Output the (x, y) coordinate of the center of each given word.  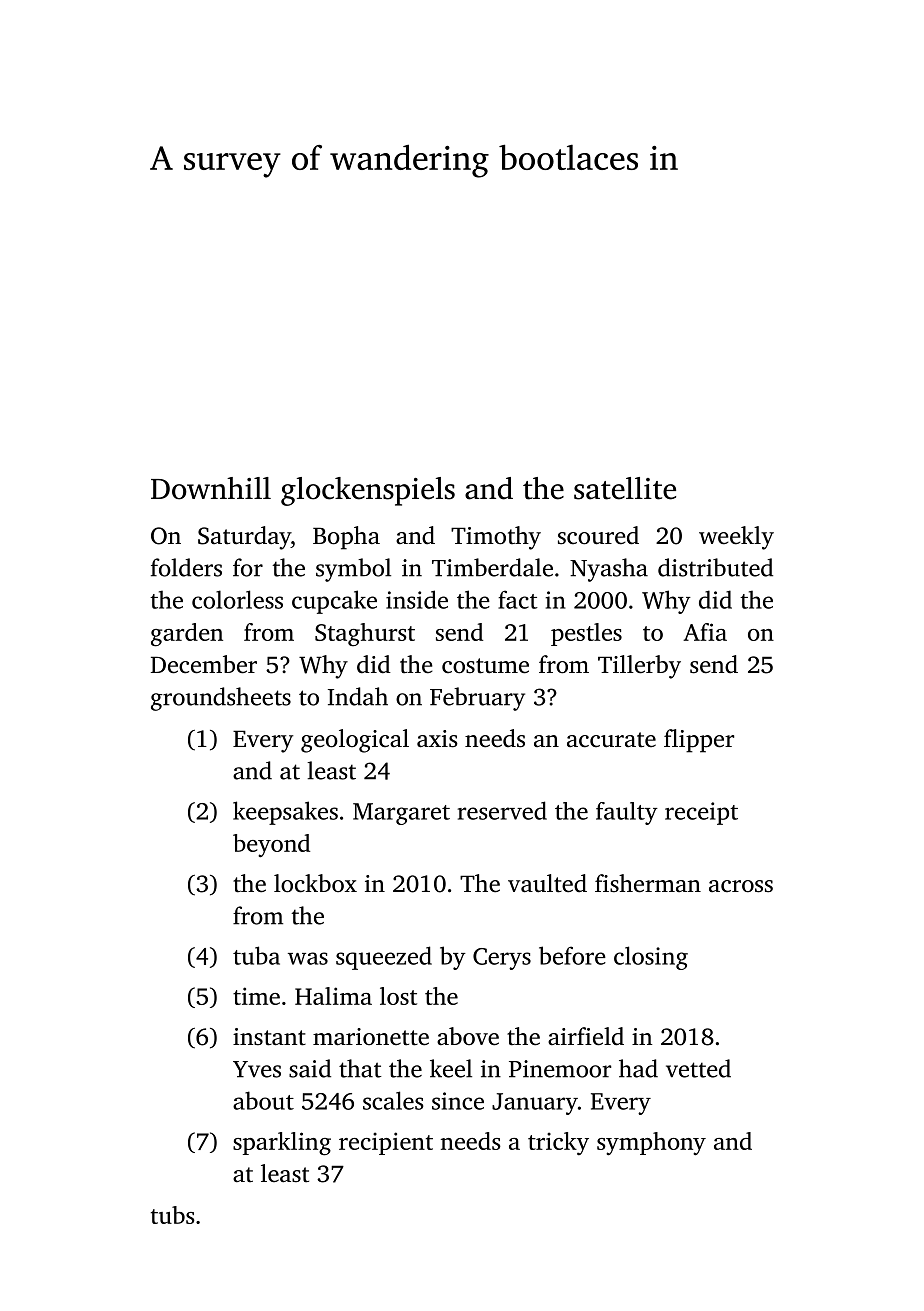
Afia (705, 632)
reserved (502, 810)
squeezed (384, 958)
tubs (173, 1215)
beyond (271, 845)
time (256, 996)
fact (518, 599)
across (741, 886)
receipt (701, 813)
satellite (625, 488)
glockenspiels (368, 491)
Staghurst (365, 634)
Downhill (211, 488)
